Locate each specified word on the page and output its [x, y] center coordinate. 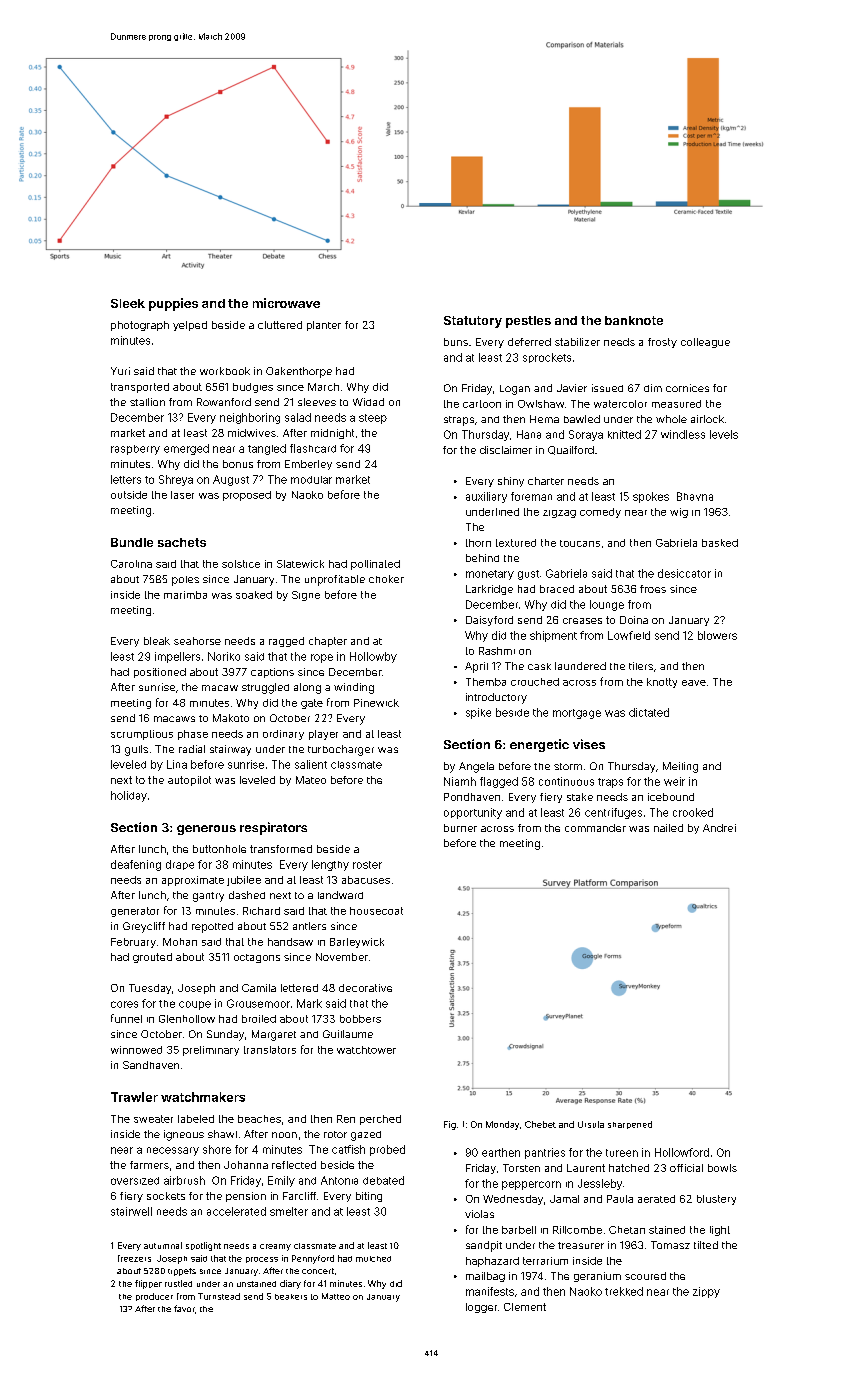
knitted [624, 434]
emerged [186, 449]
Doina [634, 620]
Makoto [231, 718]
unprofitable [335, 580]
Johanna [246, 1165]
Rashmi [497, 651]
